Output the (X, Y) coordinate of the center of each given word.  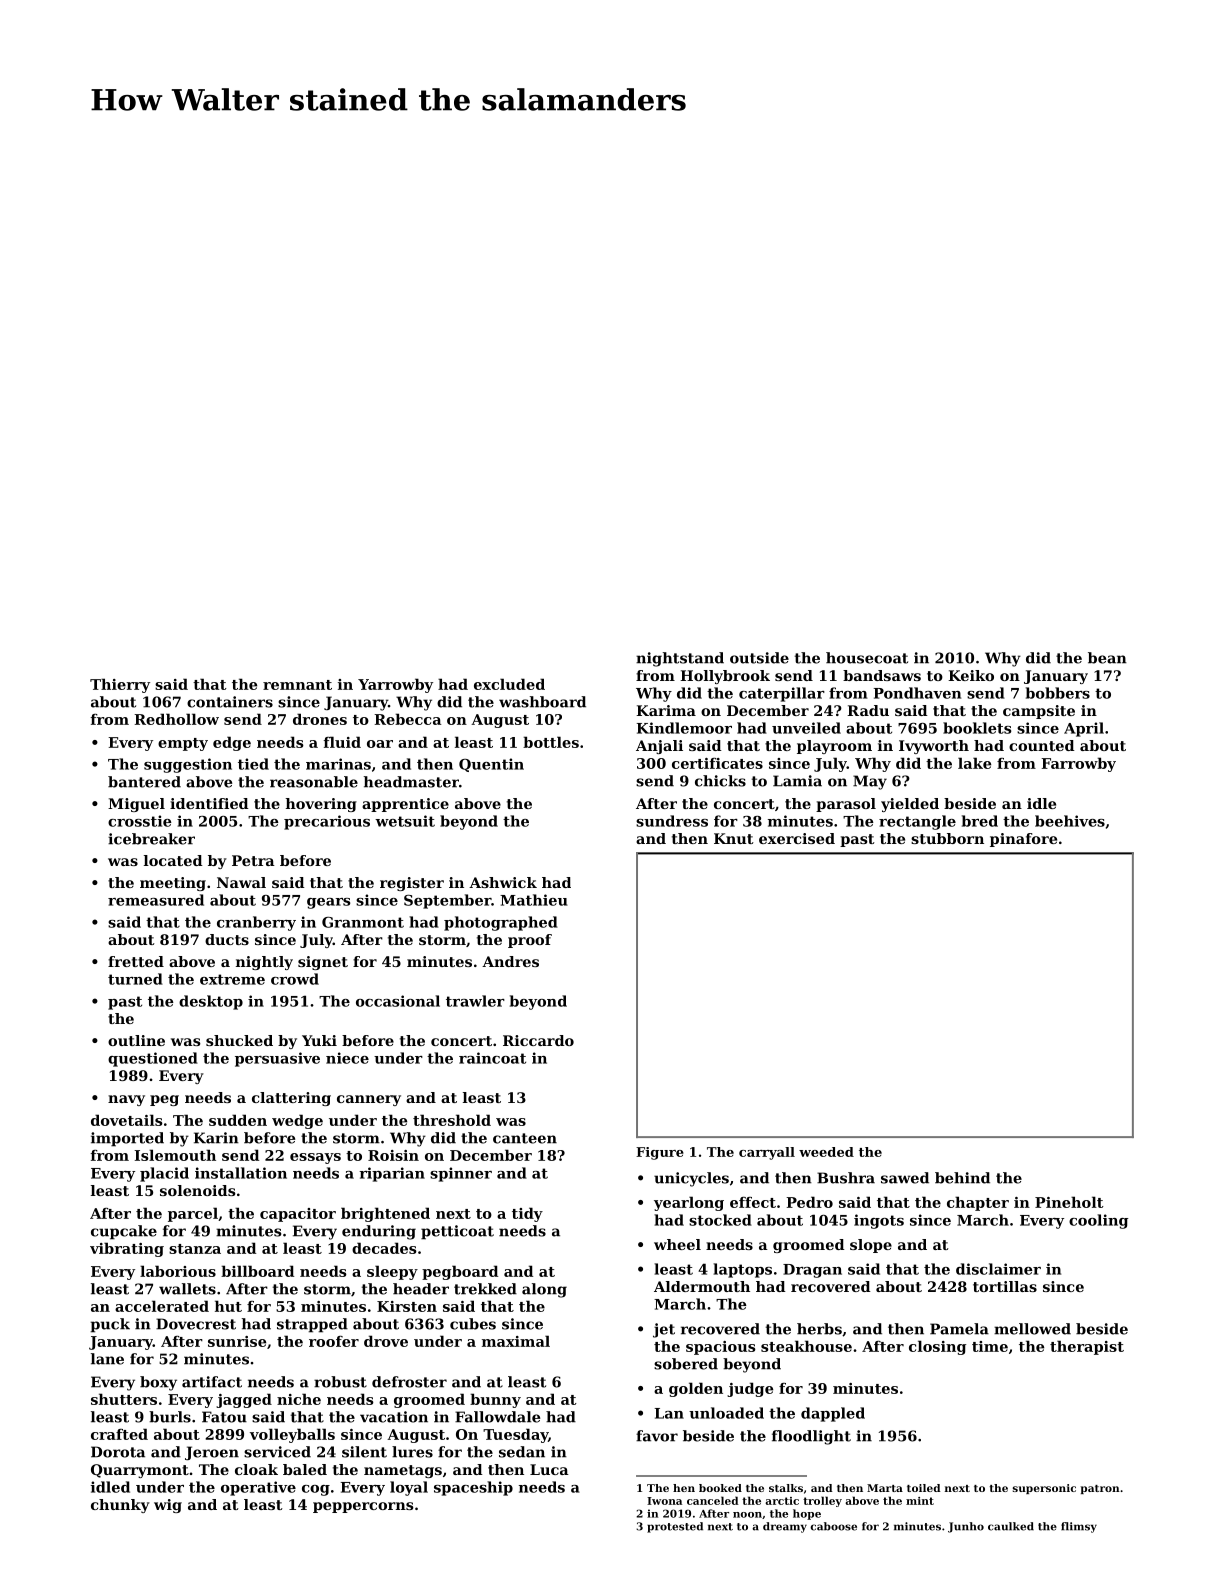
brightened (385, 1214)
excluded (509, 684)
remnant (297, 685)
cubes (473, 1324)
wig (168, 1506)
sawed (905, 1178)
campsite (1039, 712)
